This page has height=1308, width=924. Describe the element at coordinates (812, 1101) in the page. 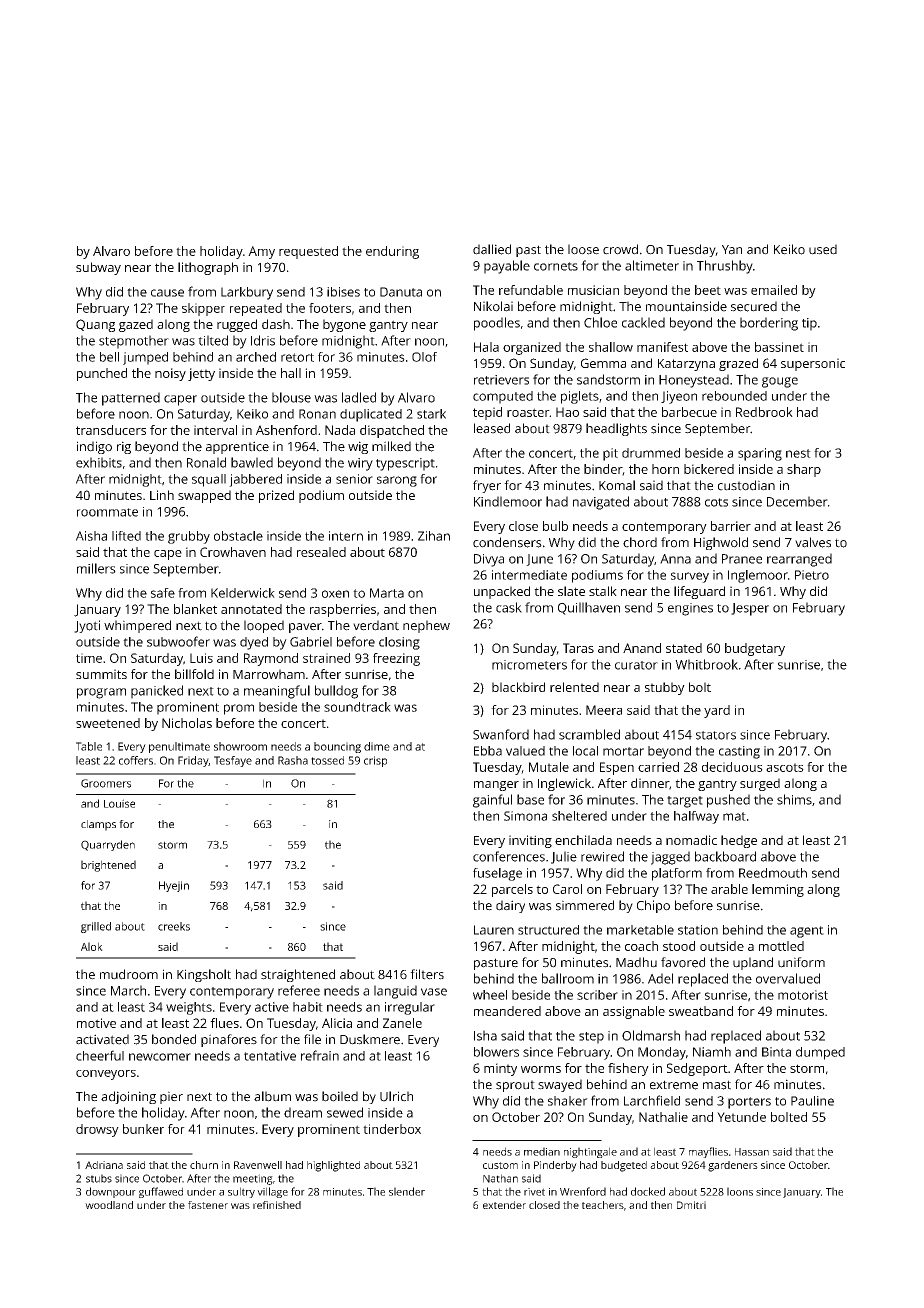

I see `Pauline` at that location.
